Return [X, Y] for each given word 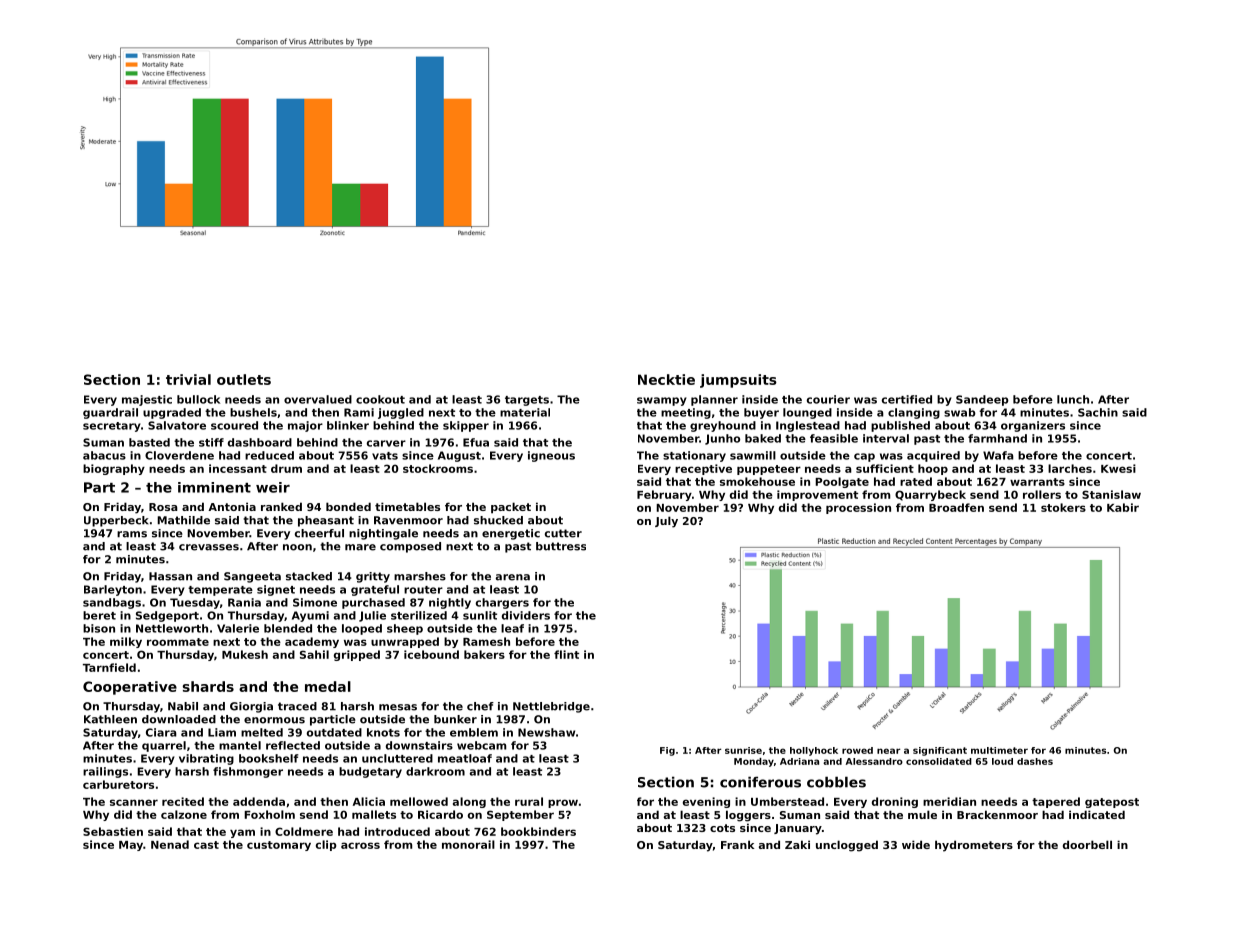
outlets [244, 379]
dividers [526, 615]
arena [513, 577]
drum [286, 468]
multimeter [999, 750]
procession [858, 508]
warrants [1037, 482]
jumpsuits [738, 381]
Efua [476, 442]
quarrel [164, 746]
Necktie [666, 379]
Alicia [369, 801]
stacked [309, 576]
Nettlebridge [551, 707]
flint [566, 654]
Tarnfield [109, 667]
